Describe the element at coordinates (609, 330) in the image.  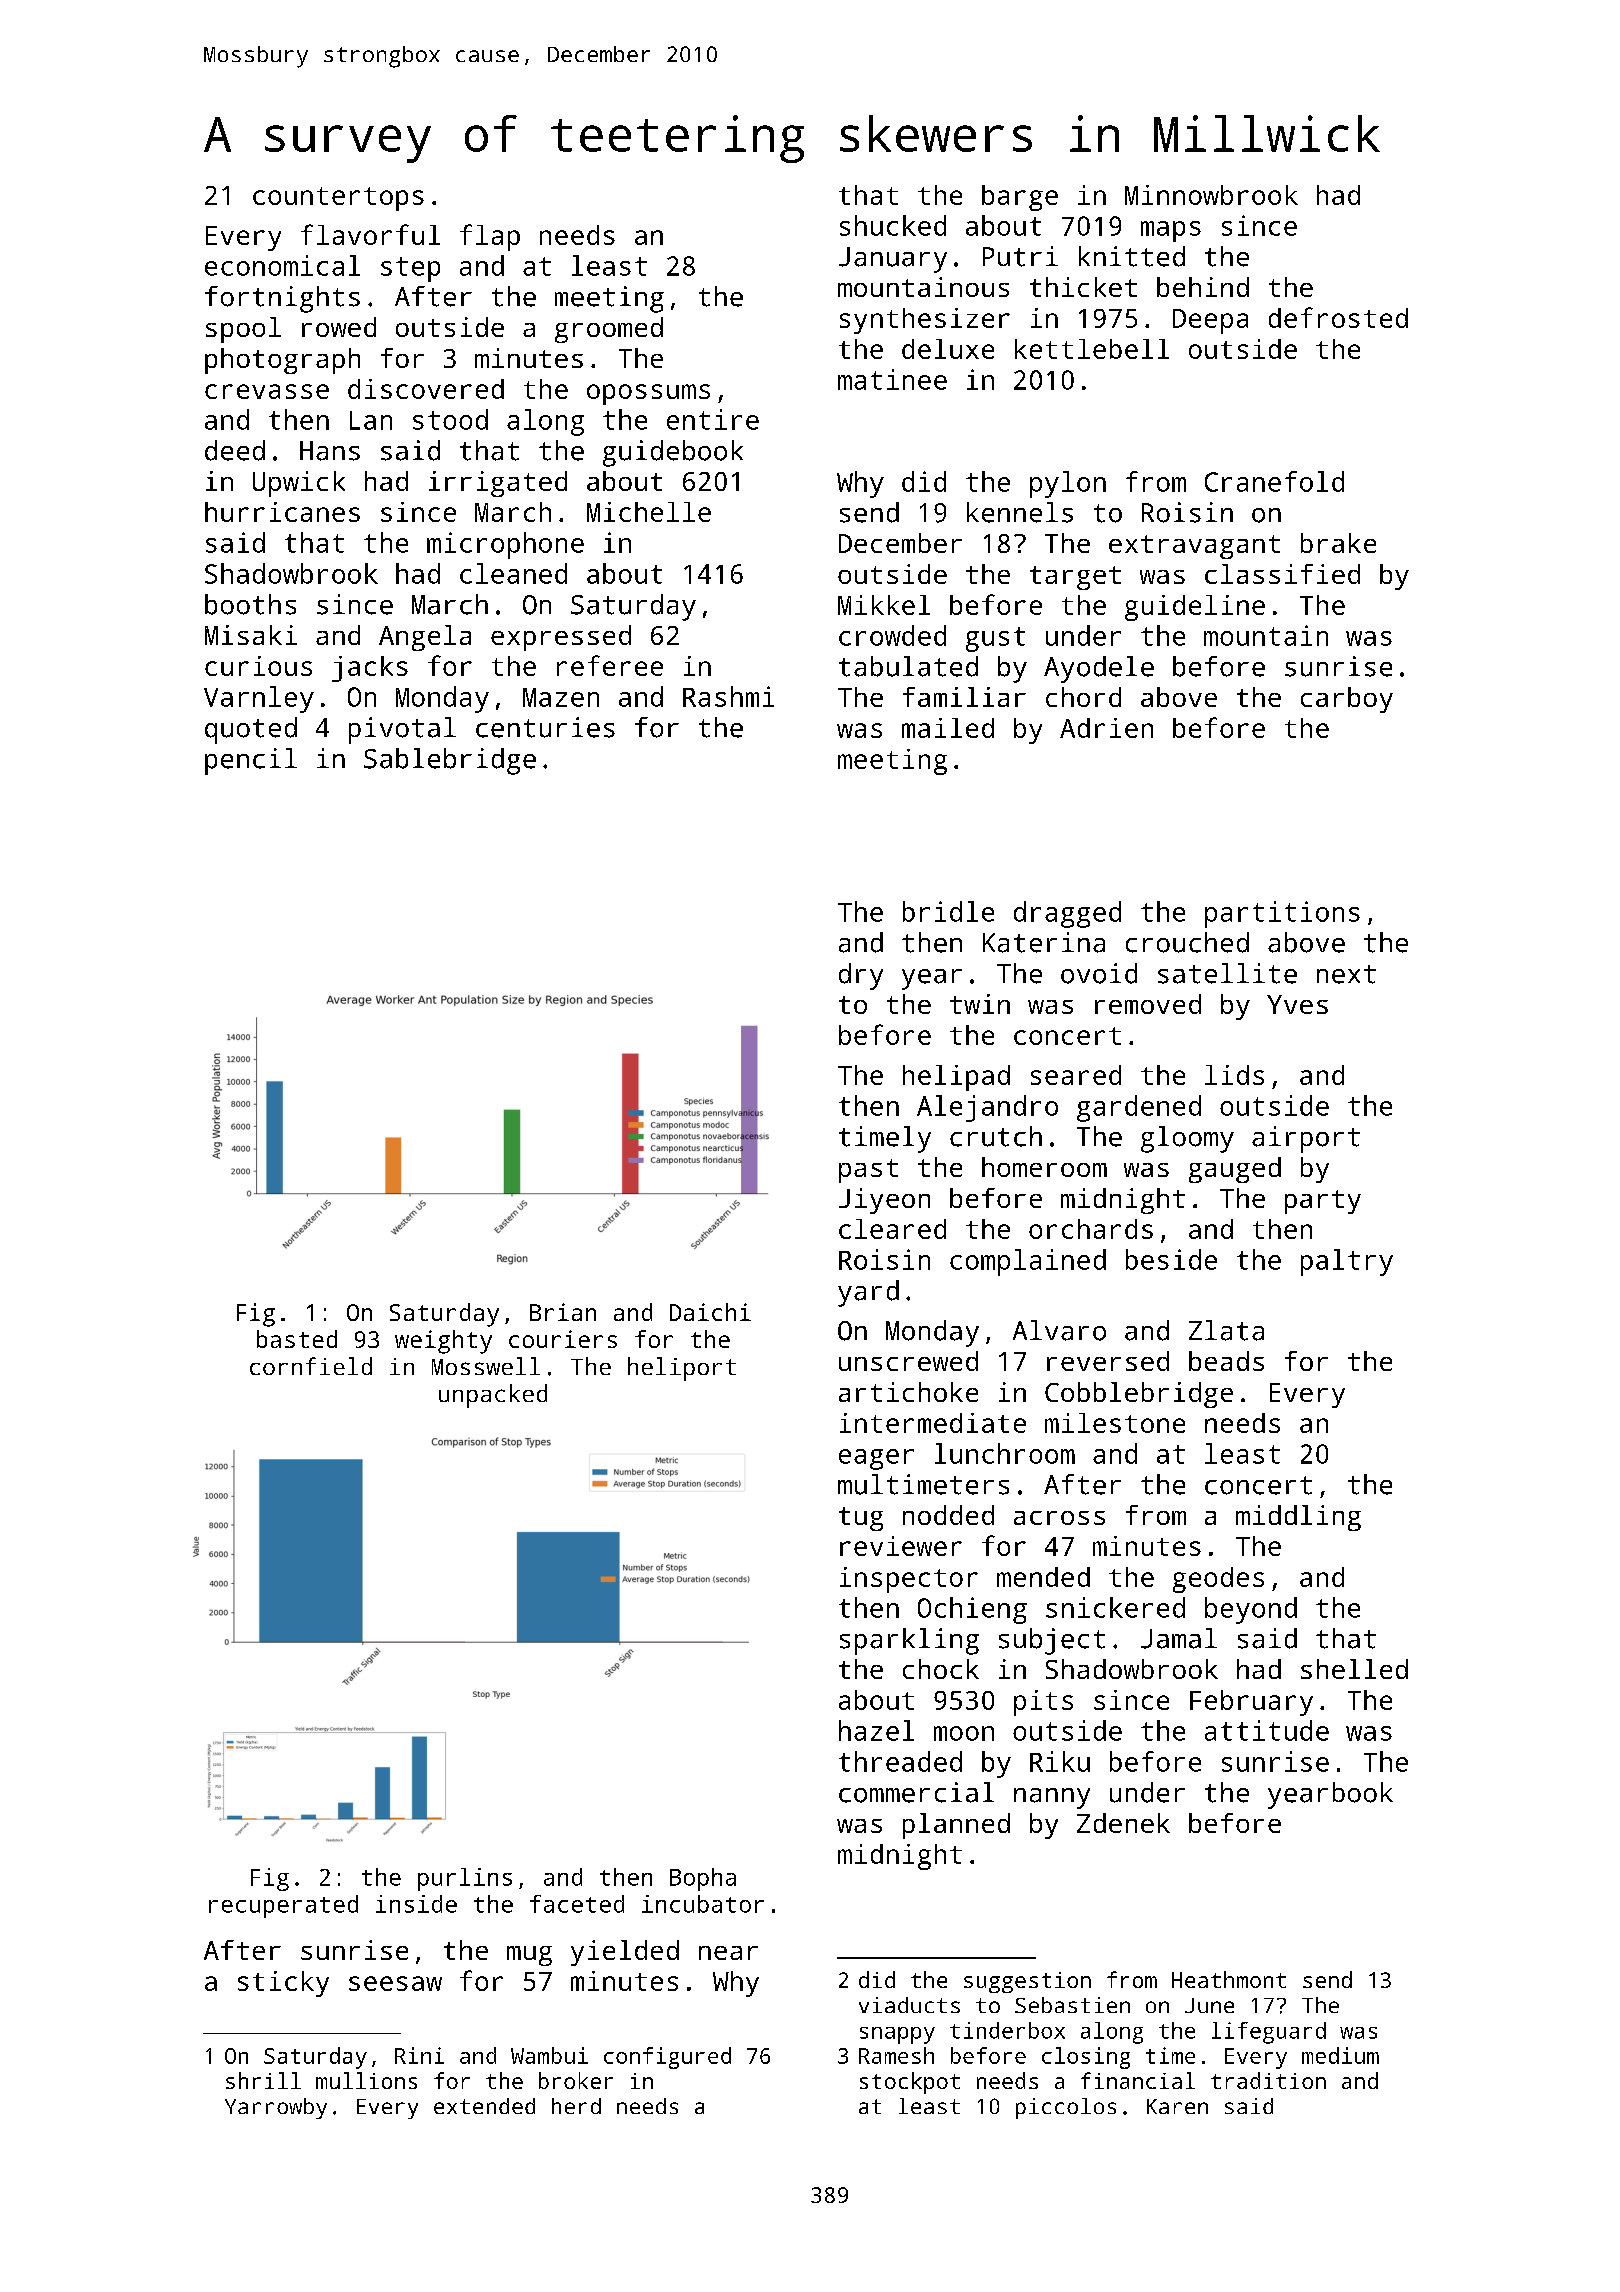
I see `groomed` at that location.
